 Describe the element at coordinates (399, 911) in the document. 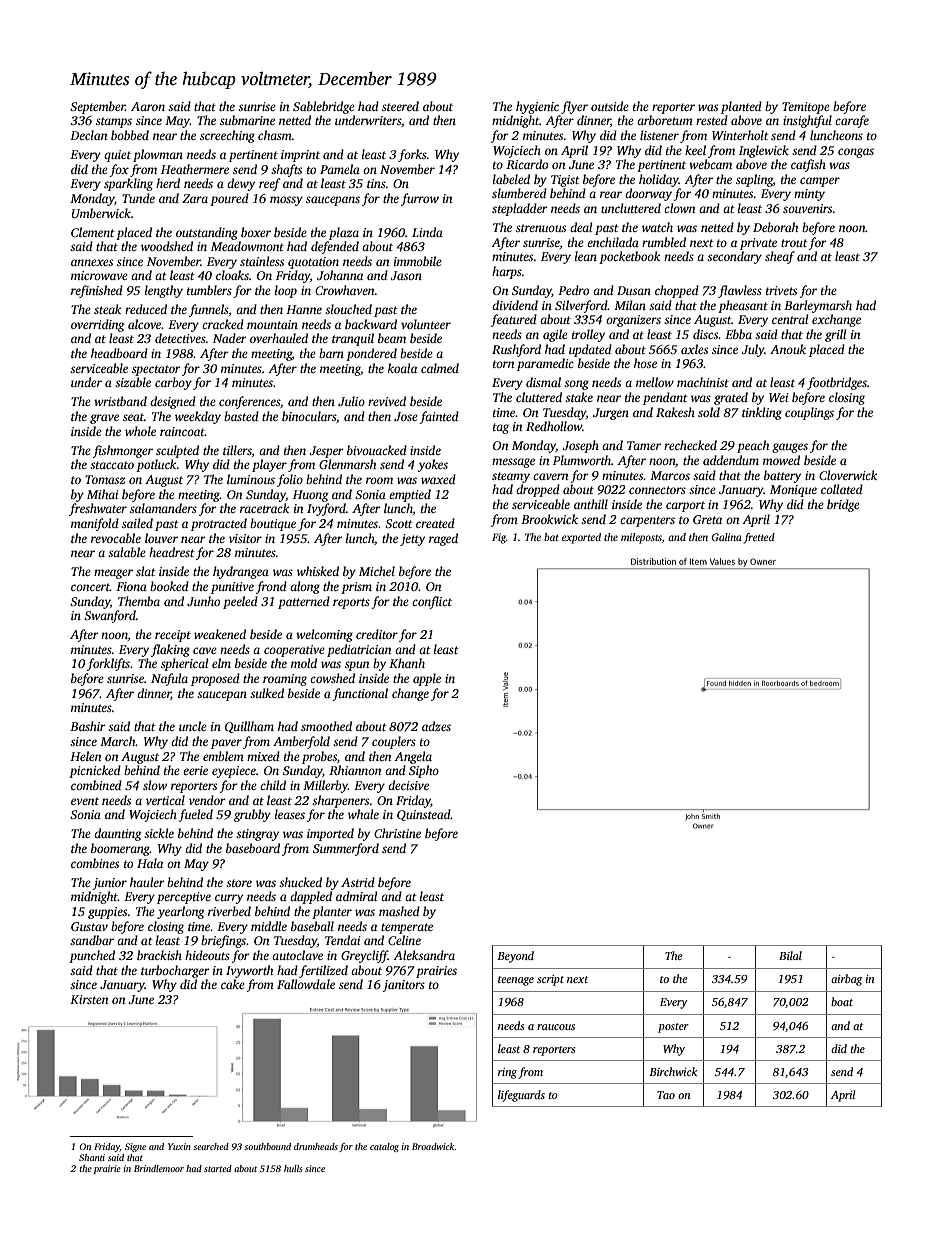

I see `mashed` at that location.
